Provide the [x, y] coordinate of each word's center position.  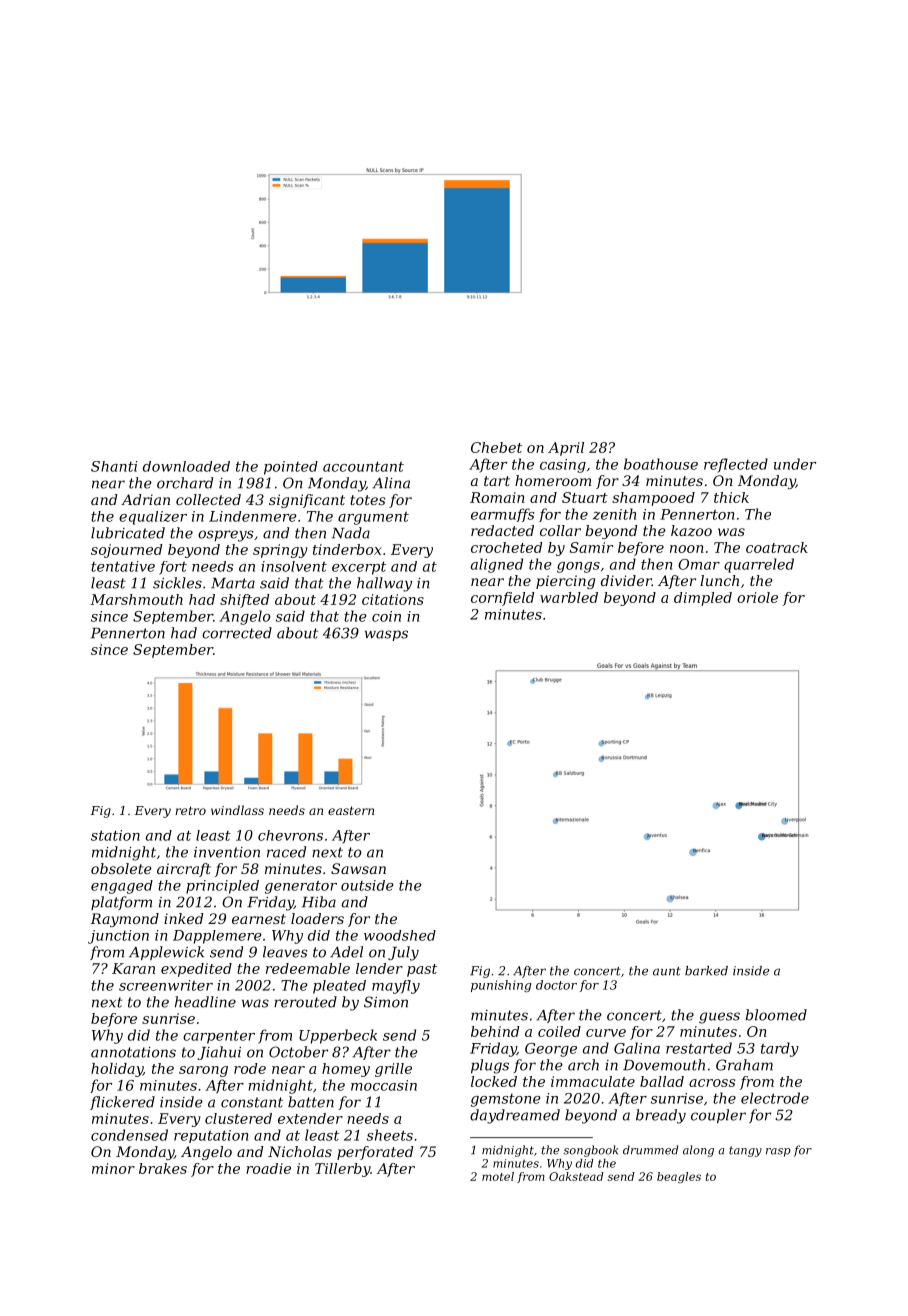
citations [393, 599]
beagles [679, 1178]
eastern [351, 810]
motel [498, 1176]
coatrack [777, 547]
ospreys [226, 536]
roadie [268, 1168]
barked [706, 971]
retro [190, 810]
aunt [667, 971]
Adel [346, 952]
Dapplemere [217, 937]
